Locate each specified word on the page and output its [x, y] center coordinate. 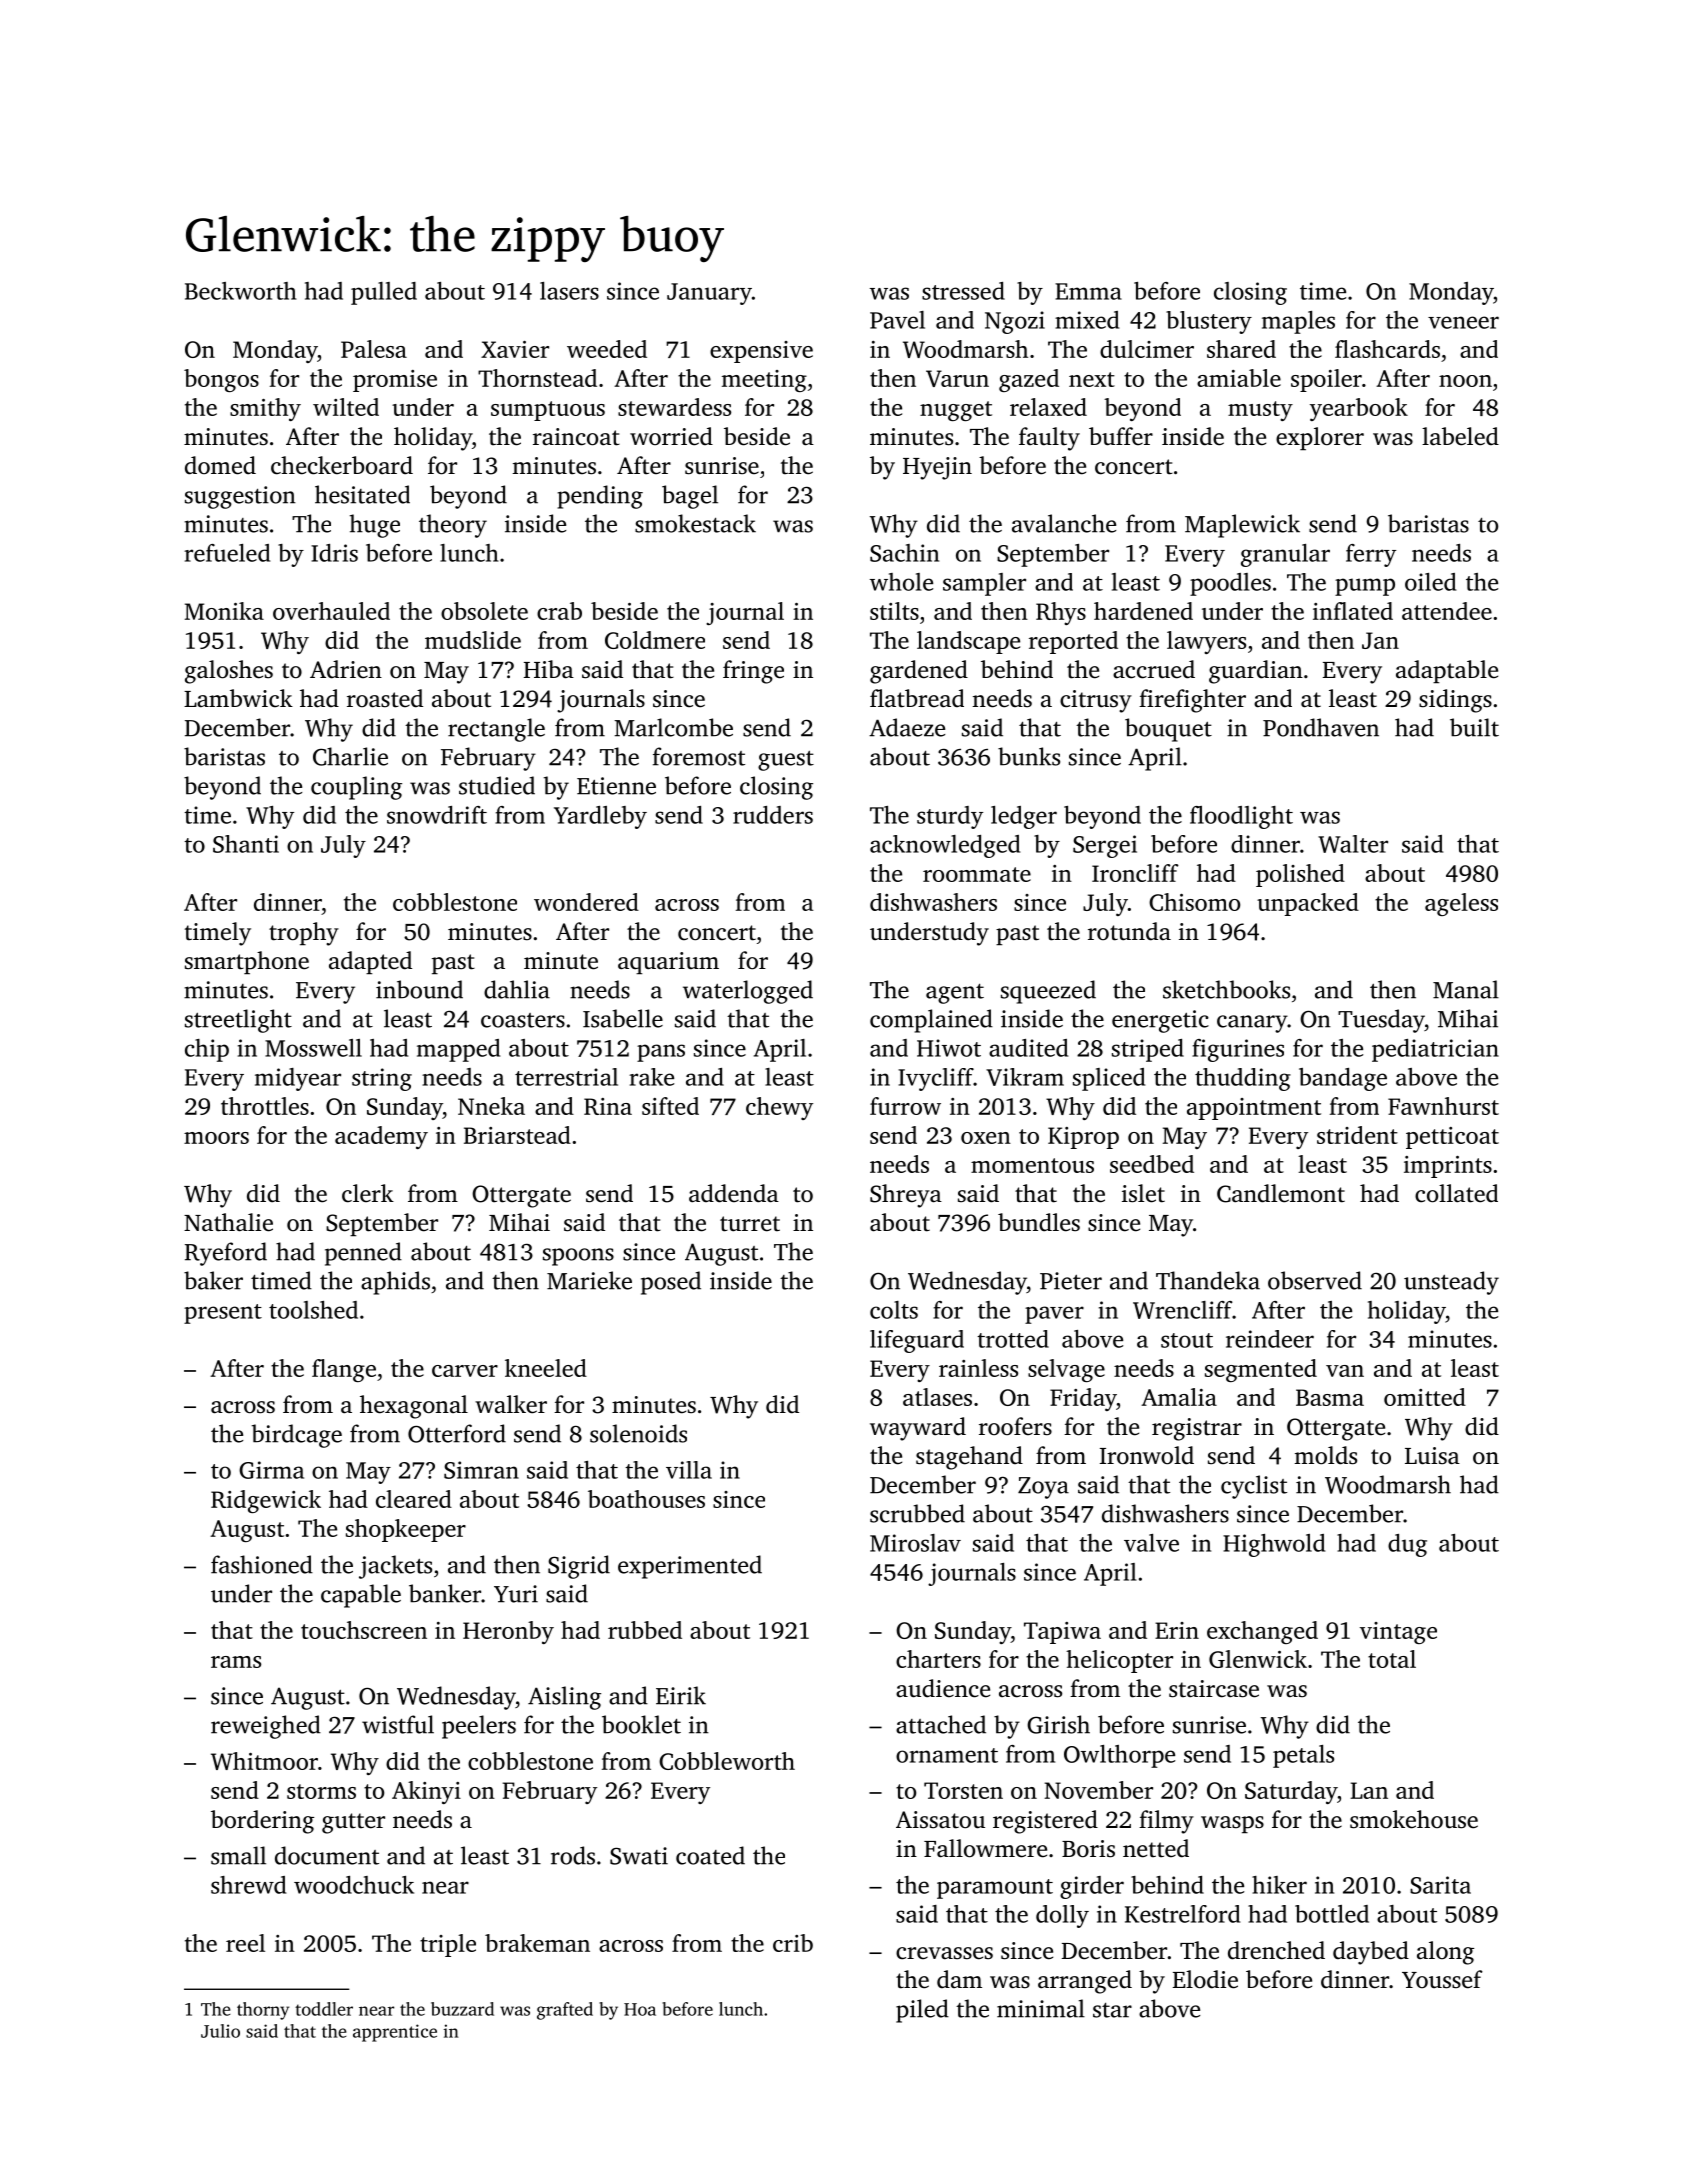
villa [689, 1470]
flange [344, 1370]
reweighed [266, 1727]
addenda [734, 1193]
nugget [956, 411]
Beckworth [241, 291]
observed [1315, 1280]
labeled [1460, 436]
